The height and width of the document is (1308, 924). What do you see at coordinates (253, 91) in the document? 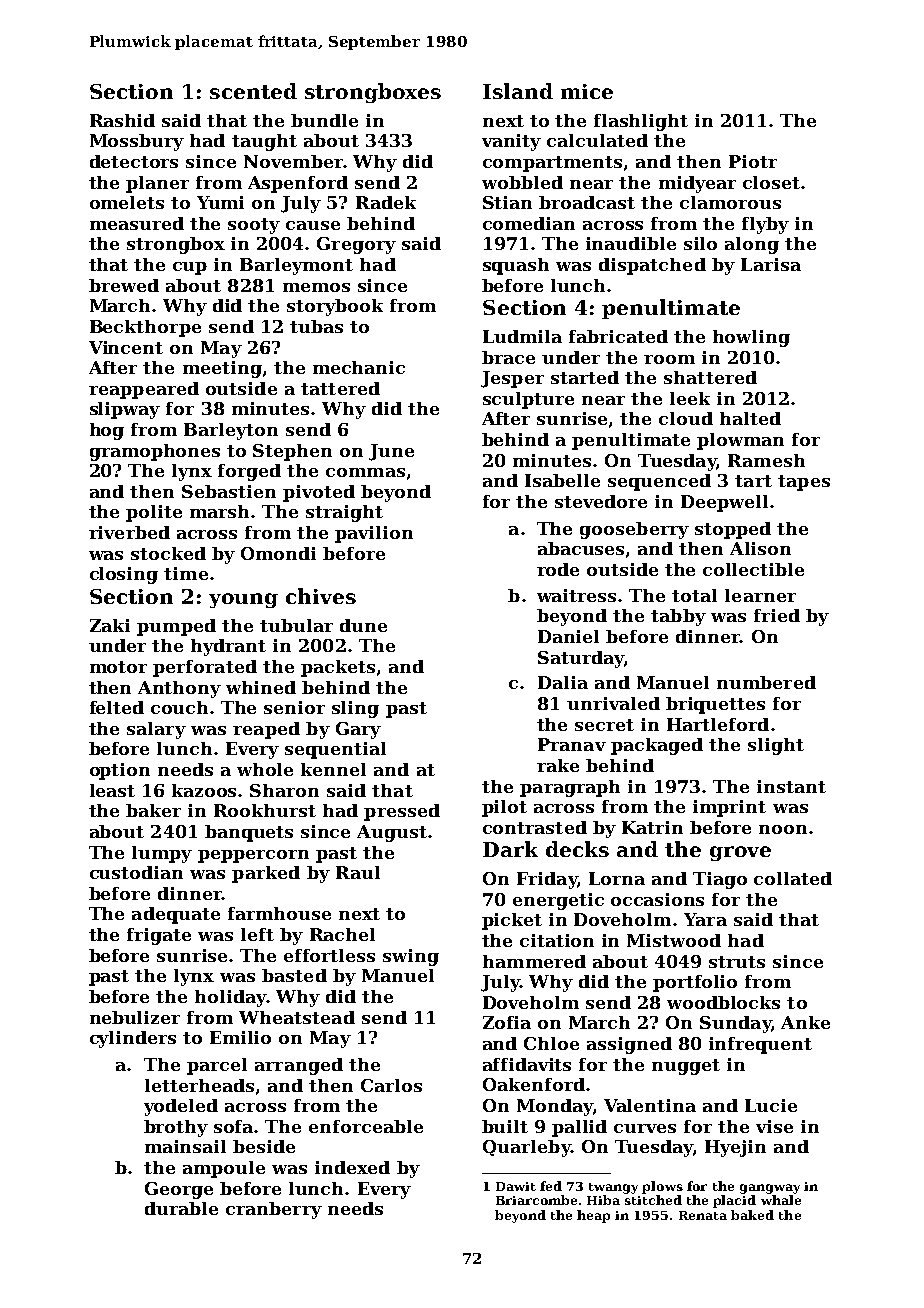
I see `scented` at bounding box center [253, 91].
